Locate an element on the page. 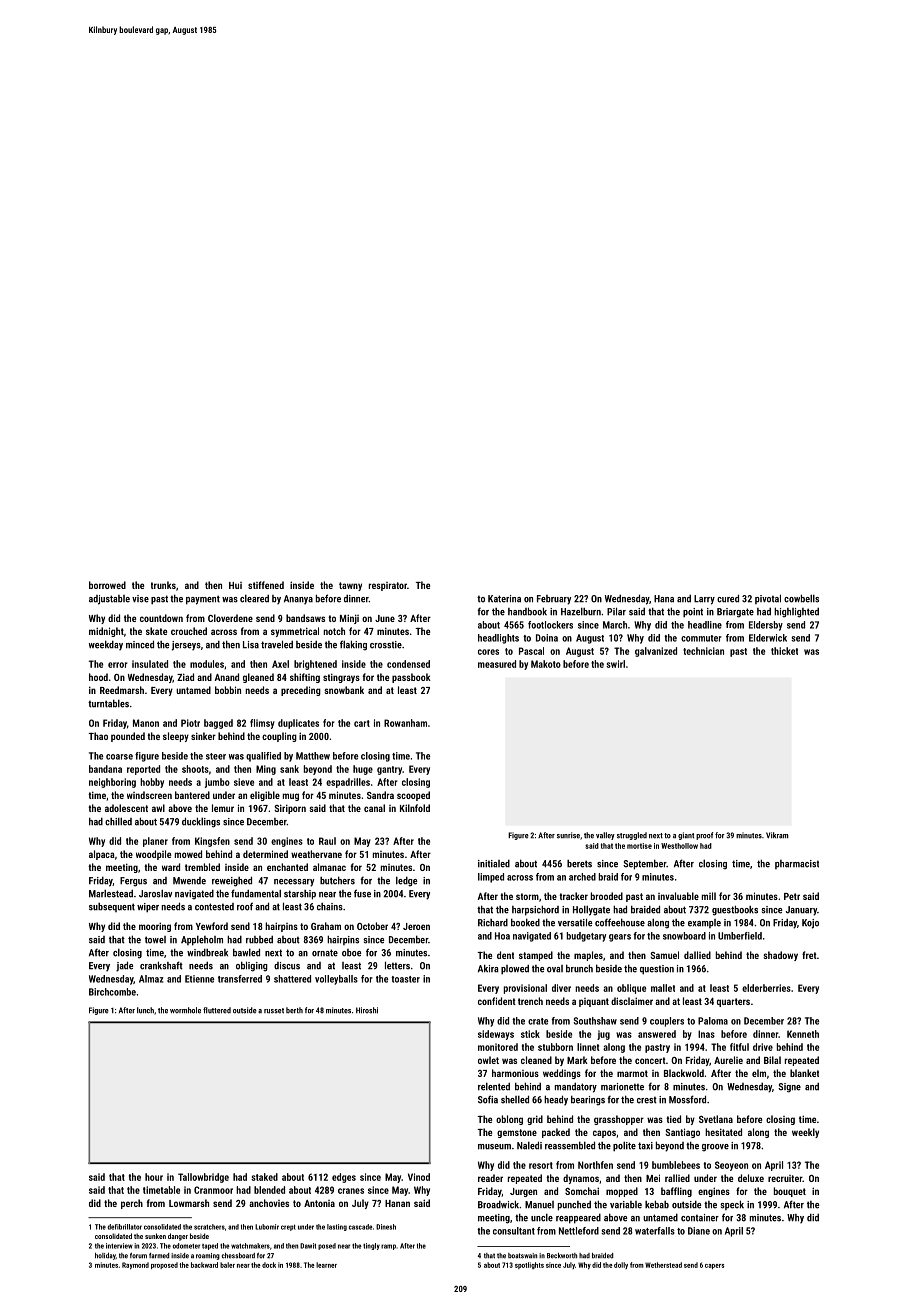 The image size is (908, 1316). owlet is located at coordinates (488, 1060).
